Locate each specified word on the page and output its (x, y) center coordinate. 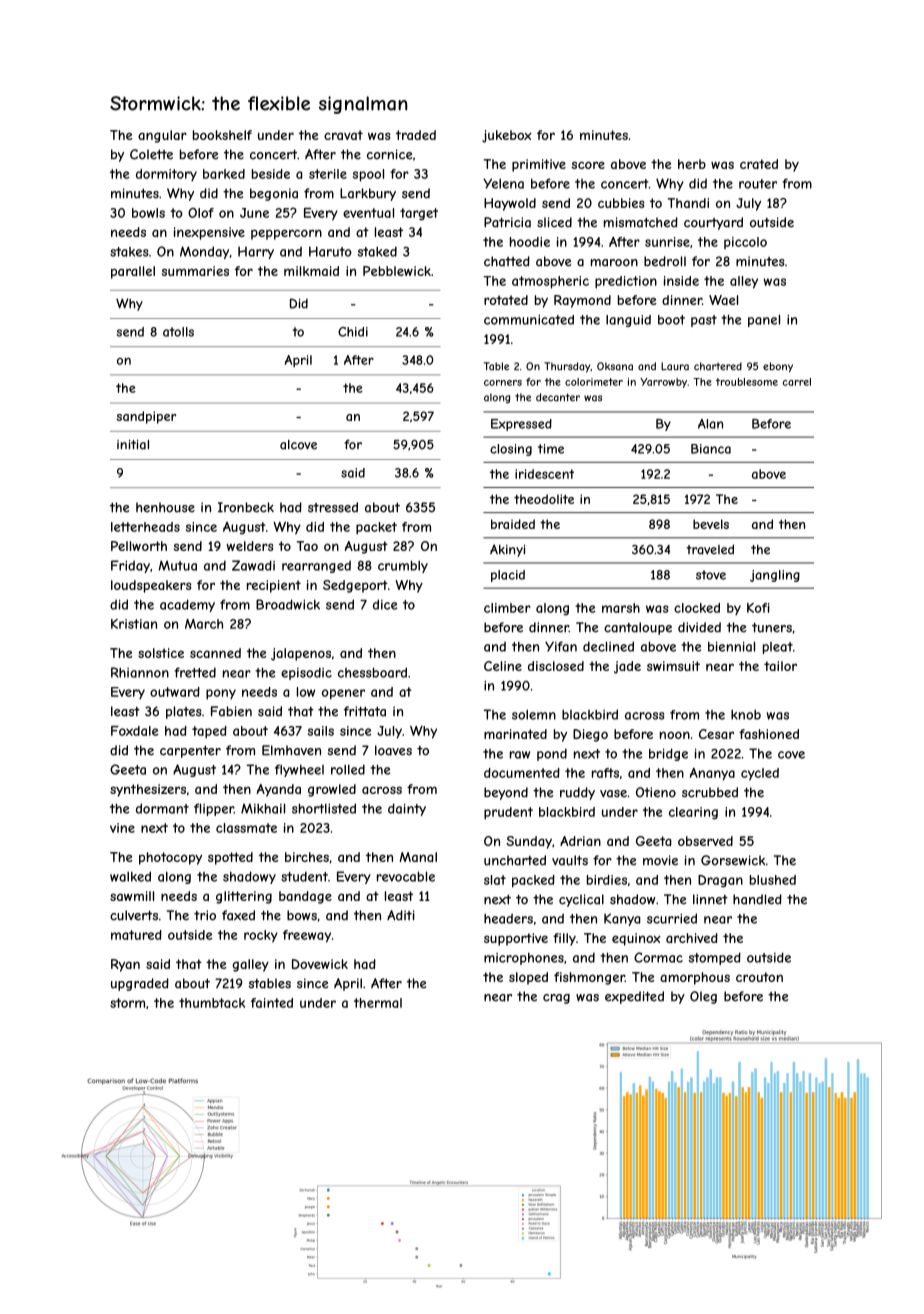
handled (757, 899)
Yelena (503, 183)
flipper (214, 809)
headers (508, 918)
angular (162, 136)
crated (759, 164)
